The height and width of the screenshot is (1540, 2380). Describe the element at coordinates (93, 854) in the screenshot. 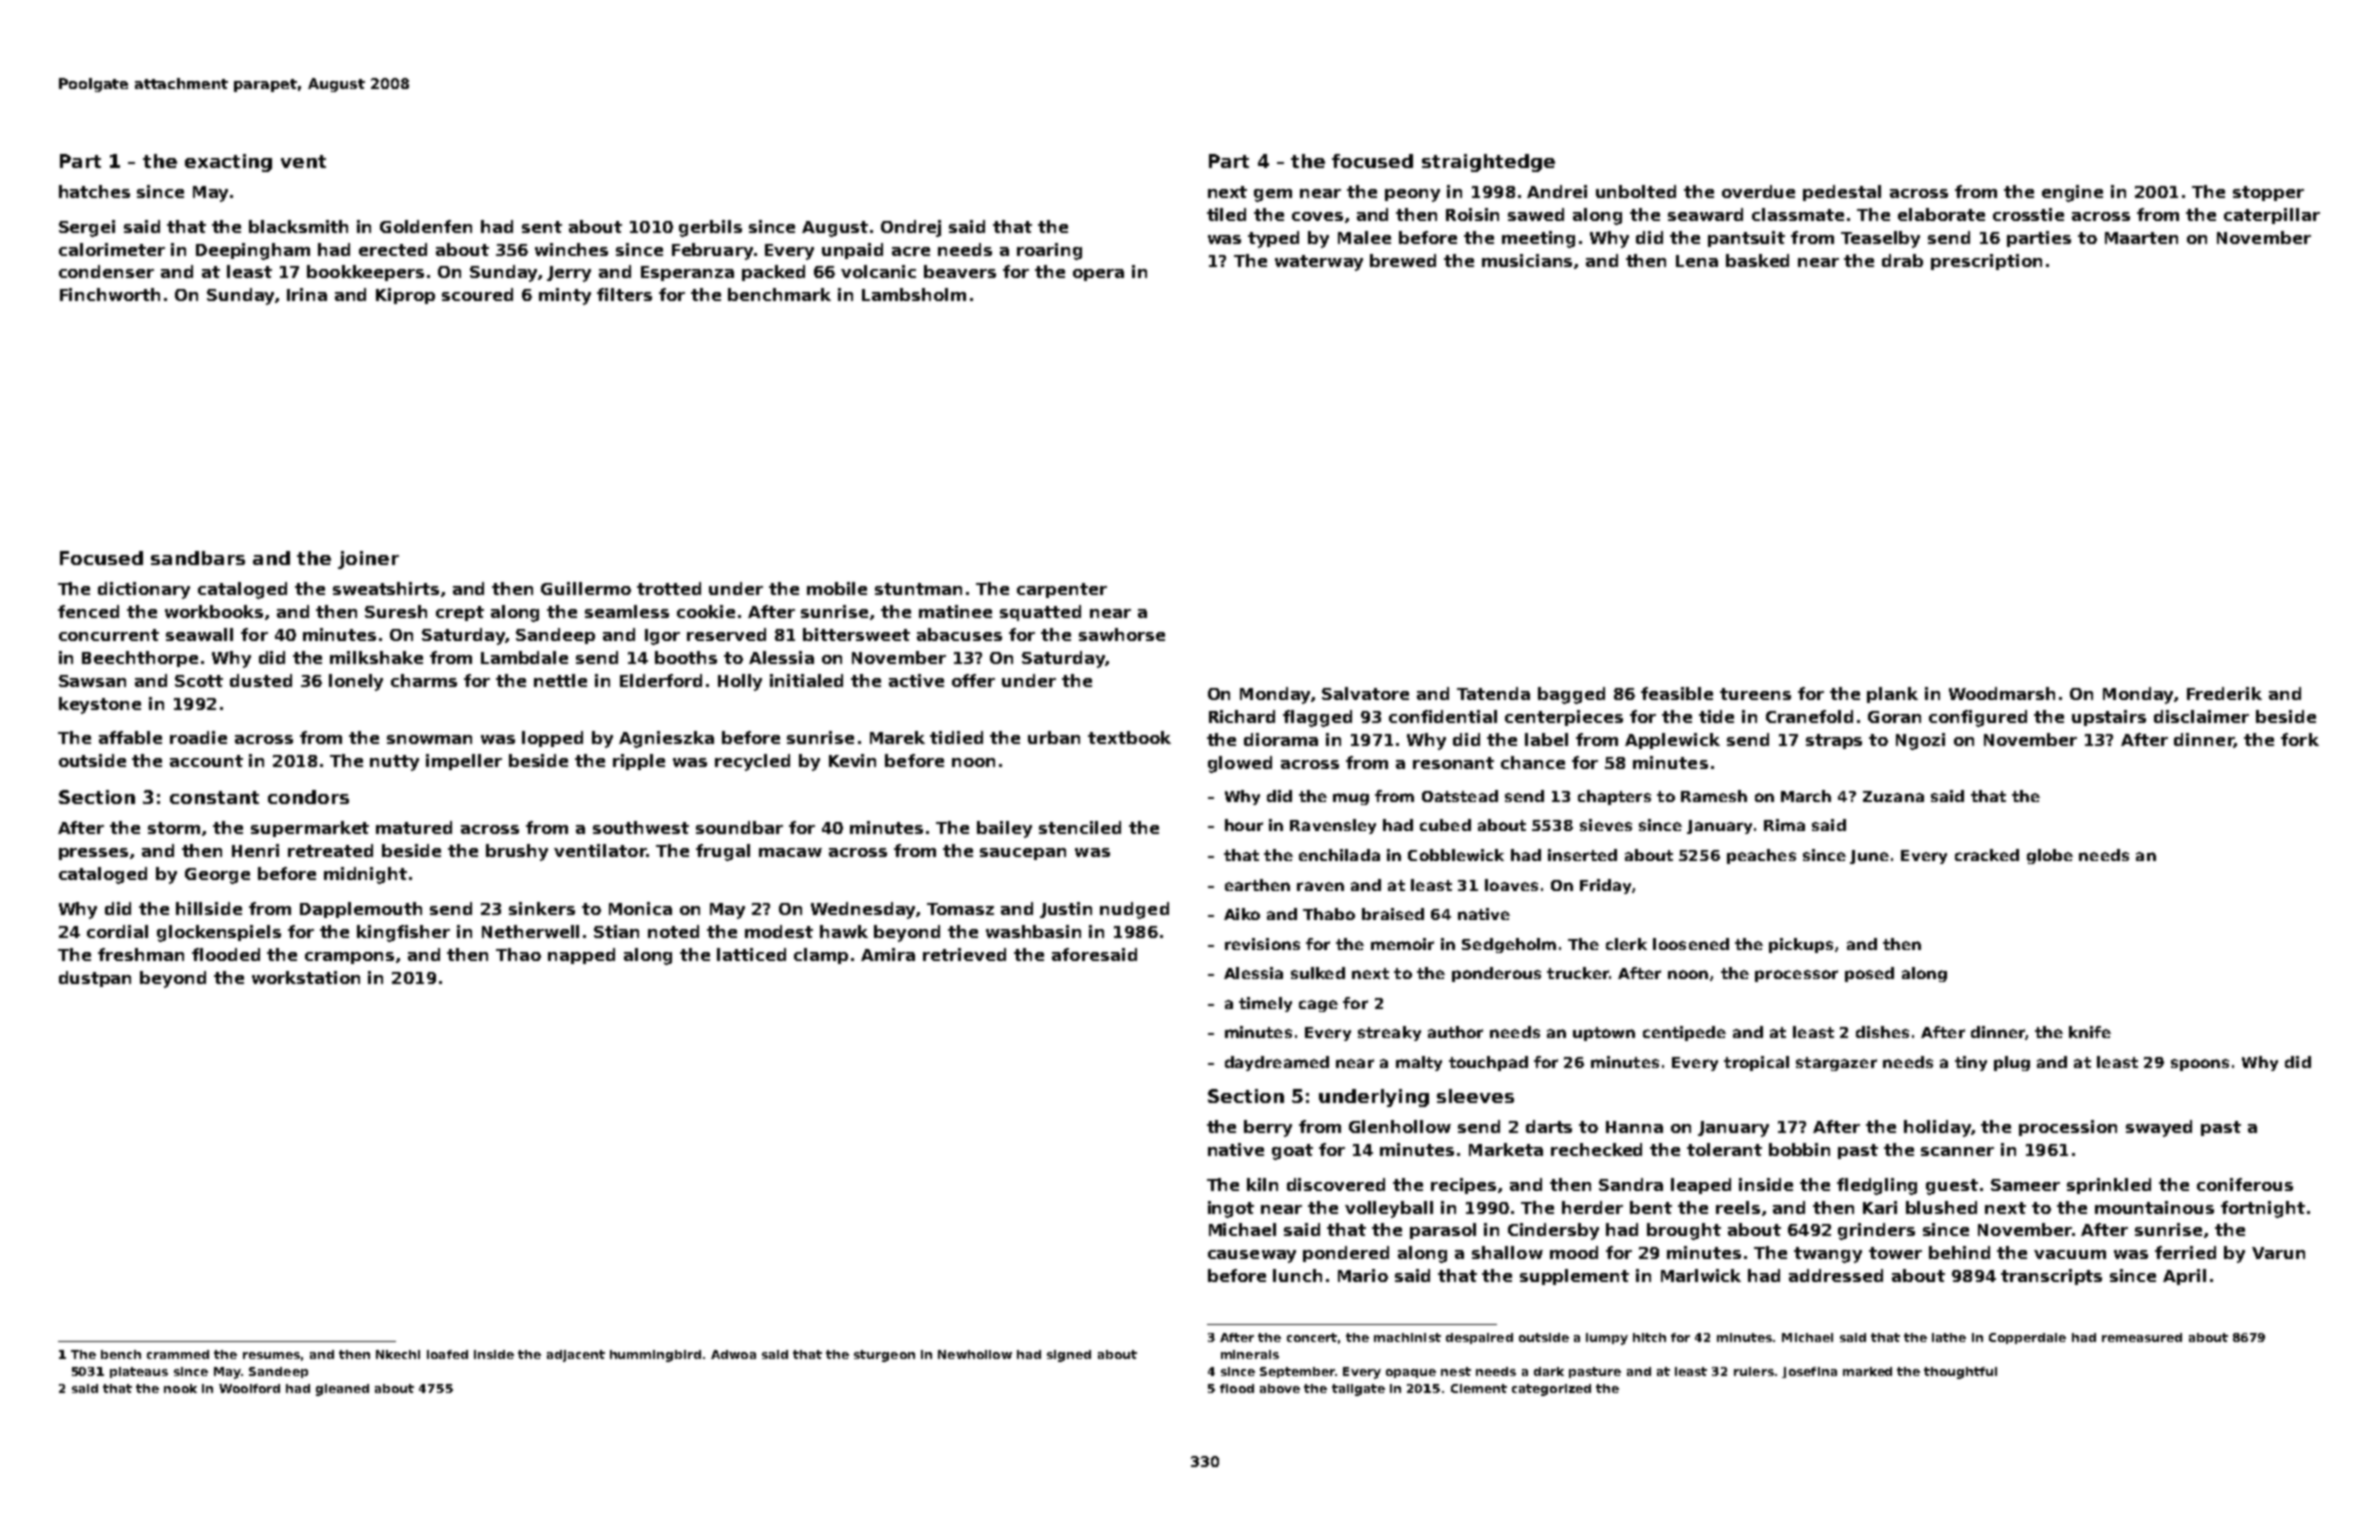

I see `presses` at that location.
